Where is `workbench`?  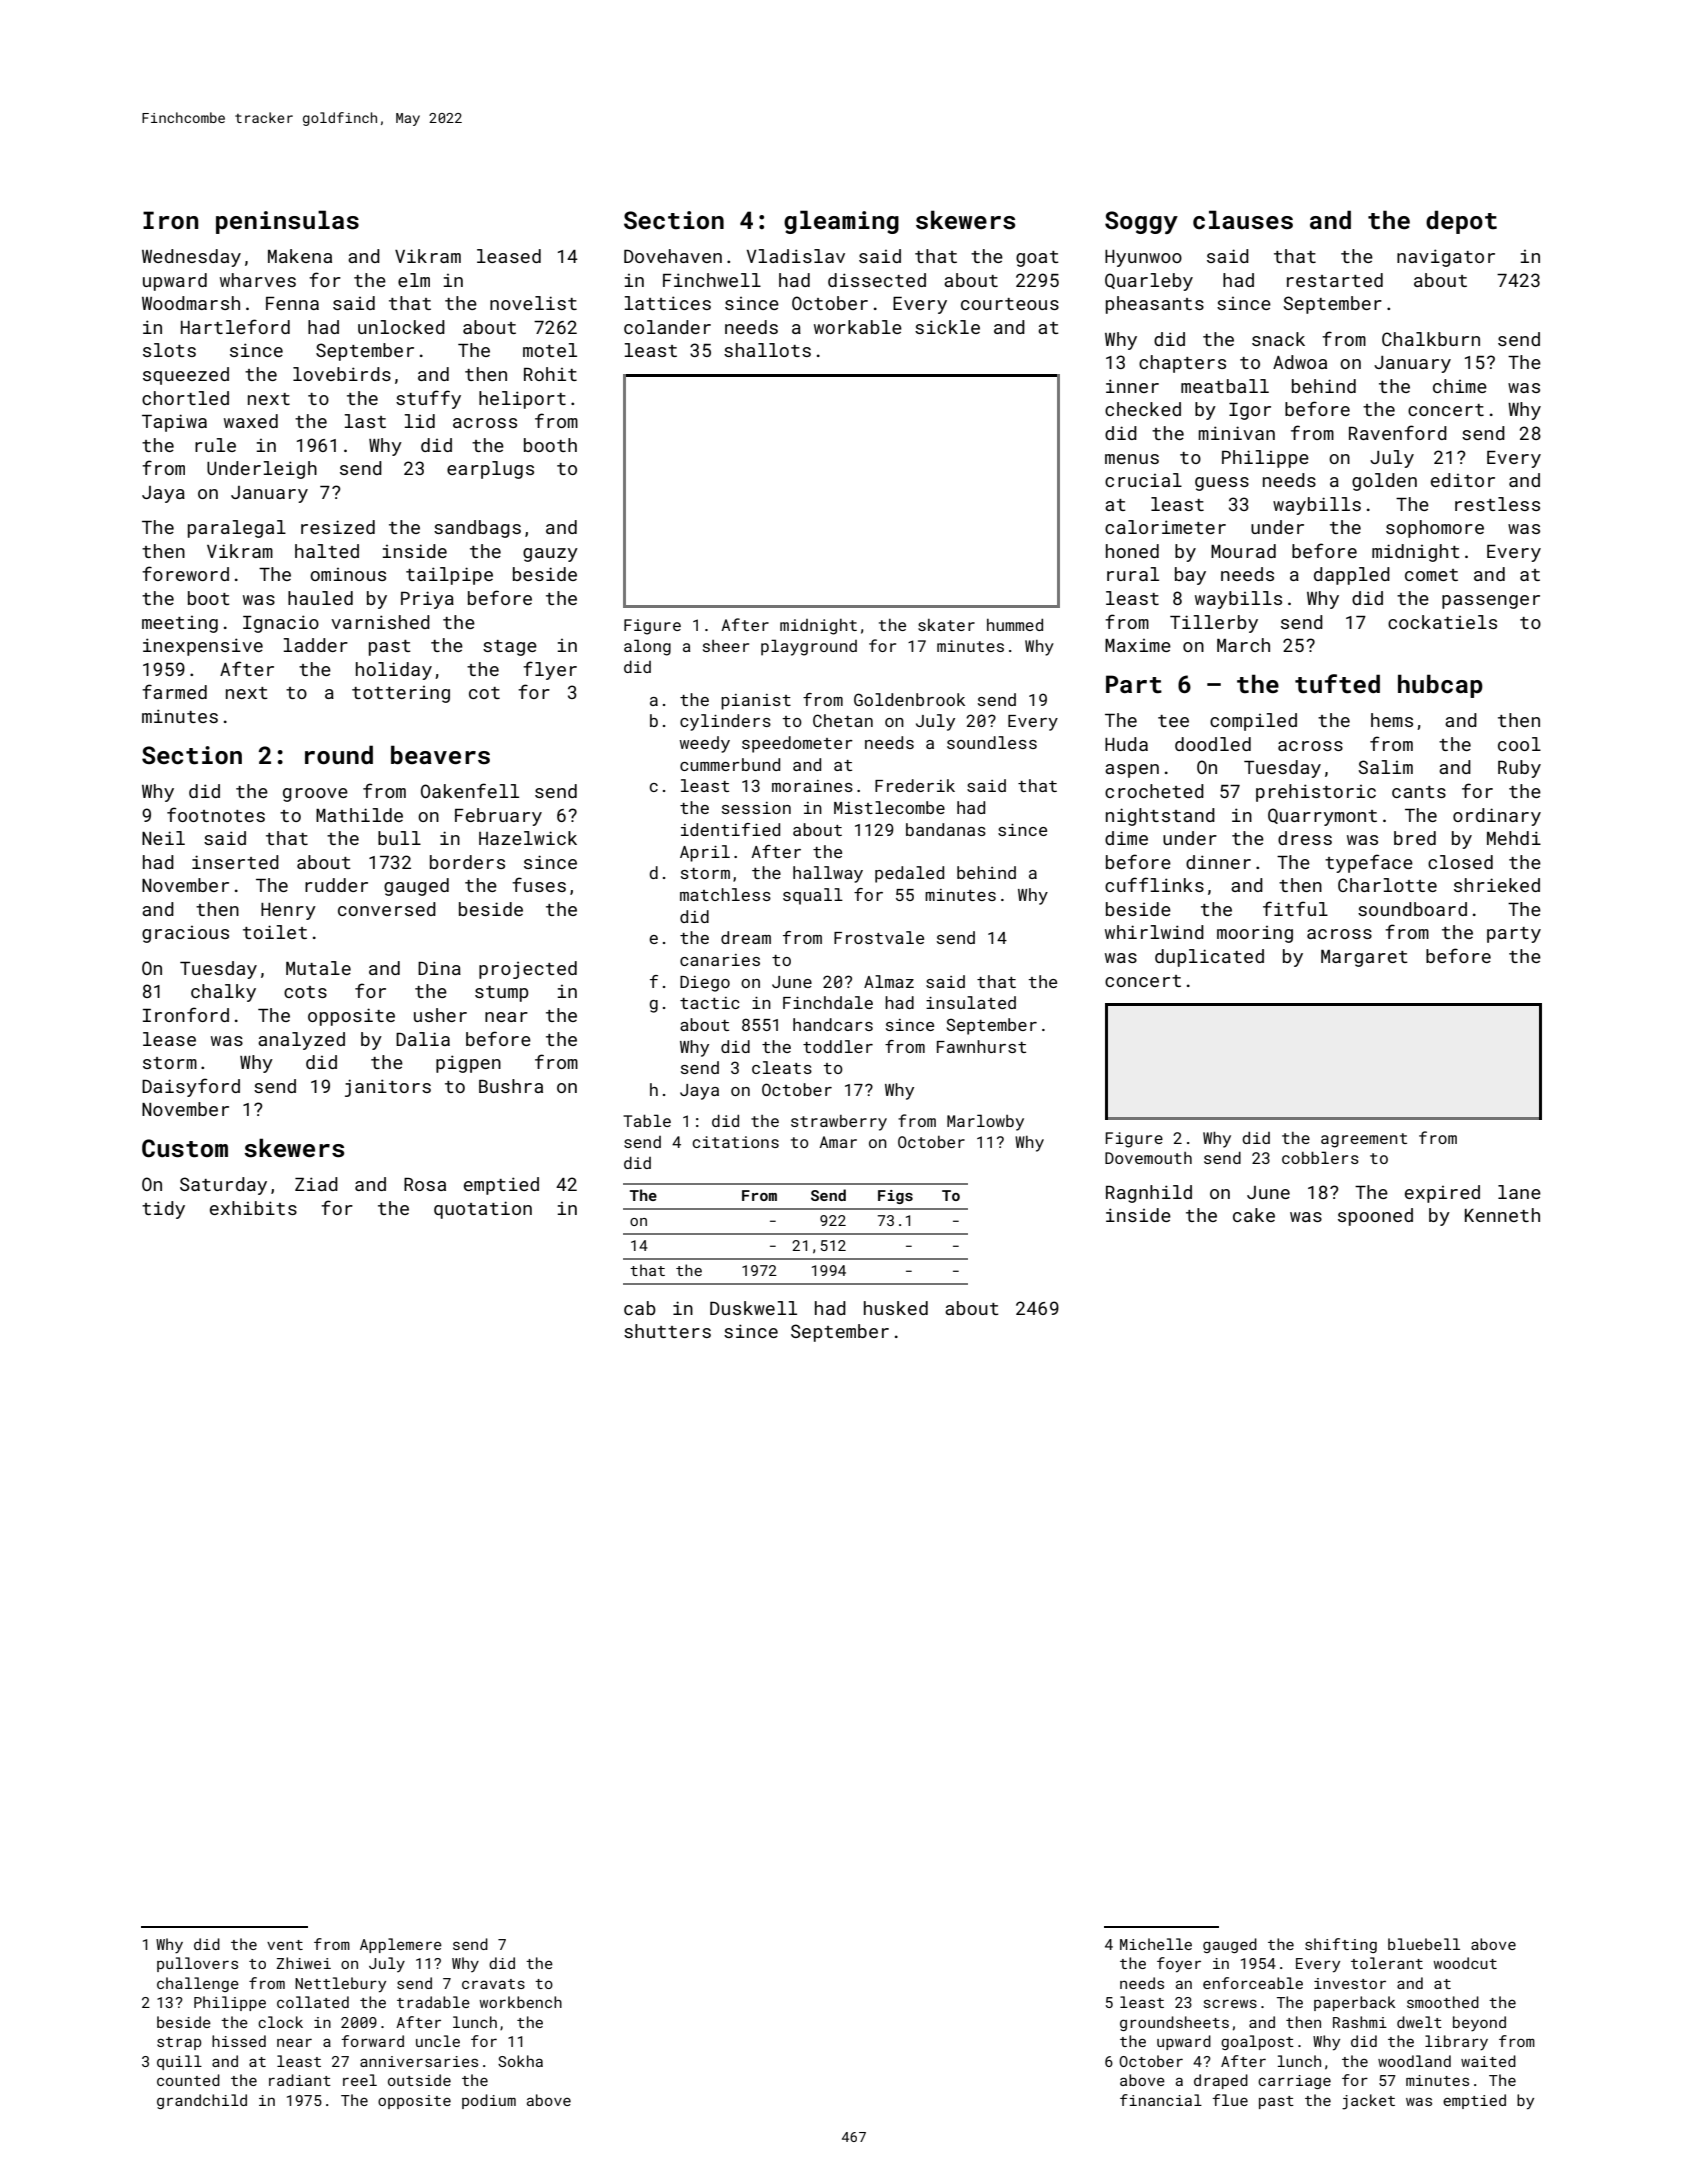
workbench is located at coordinates (520, 2002).
